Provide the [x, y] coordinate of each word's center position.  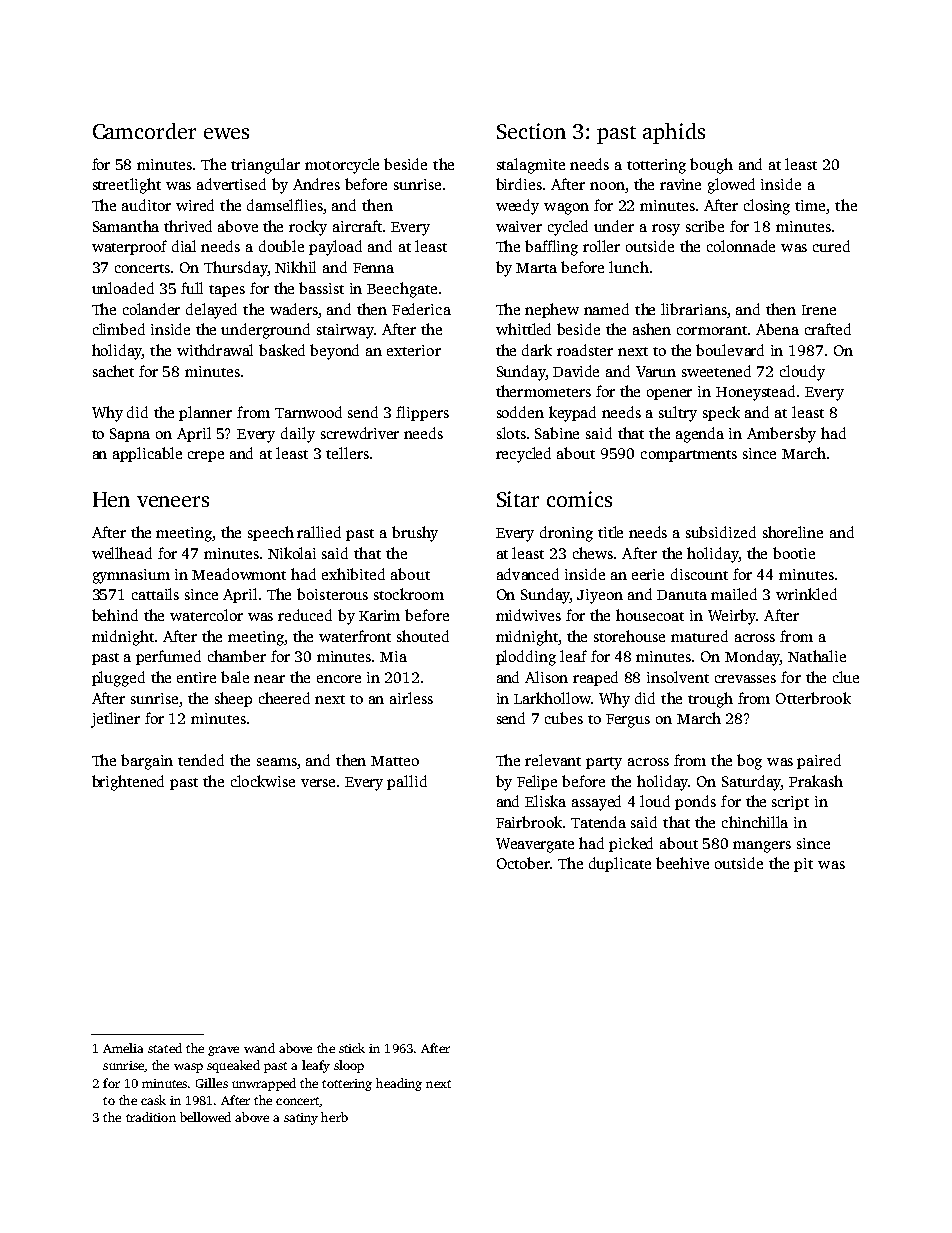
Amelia [123, 1048]
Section [531, 131]
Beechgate [402, 290]
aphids [674, 133]
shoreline [793, 532]
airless [411, 698]
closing [767, 207]
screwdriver [360, 433]
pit [803, 865]
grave [223, 1051]
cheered [284, 698]
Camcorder [144, 131]
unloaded [123, 288]
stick [352, 1048]
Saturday [751, 783]
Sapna [130, 435]
